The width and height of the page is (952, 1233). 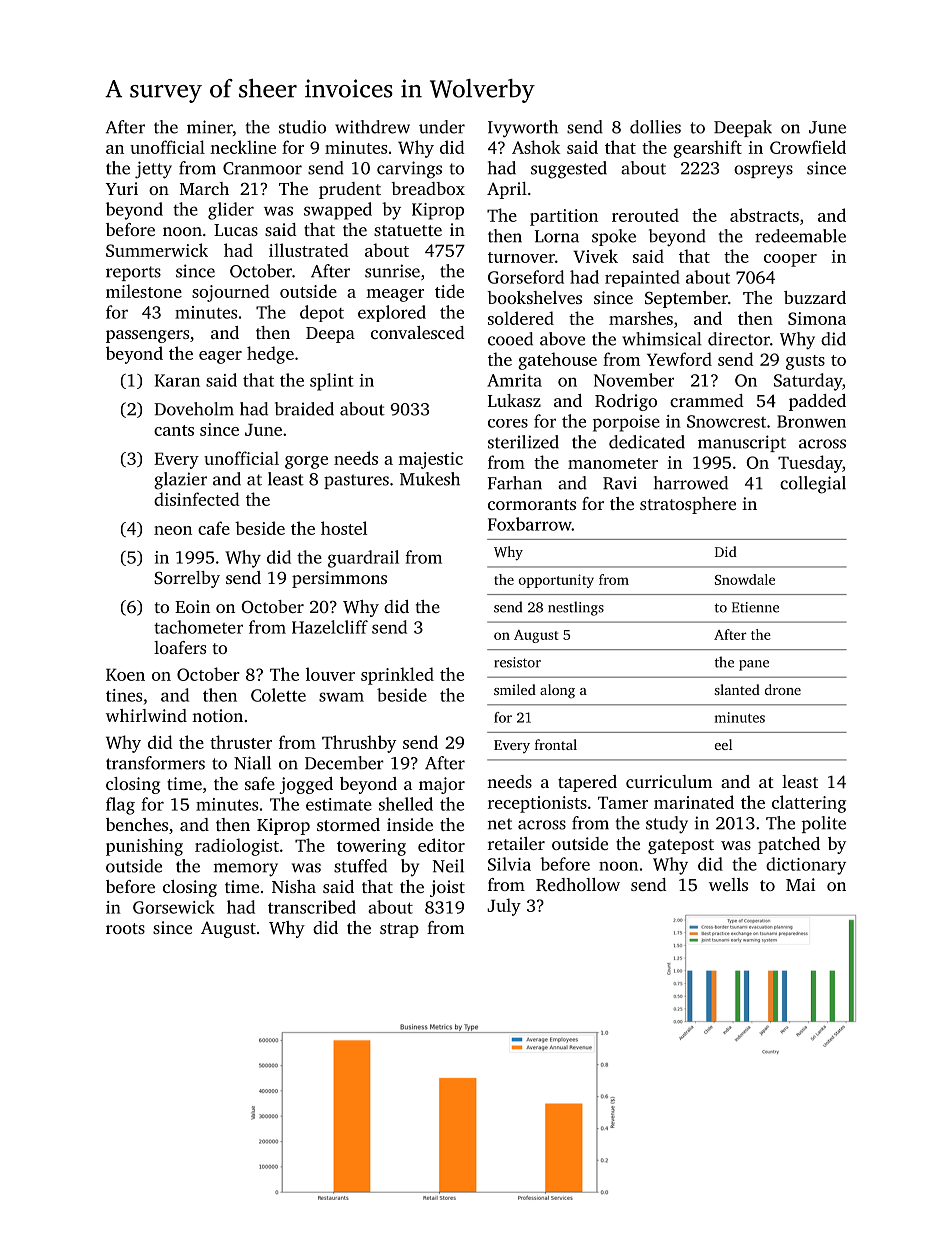 What do you see at coordinates (120, 806) in the page?
I see `flag` at bounding box center [120, 806].
